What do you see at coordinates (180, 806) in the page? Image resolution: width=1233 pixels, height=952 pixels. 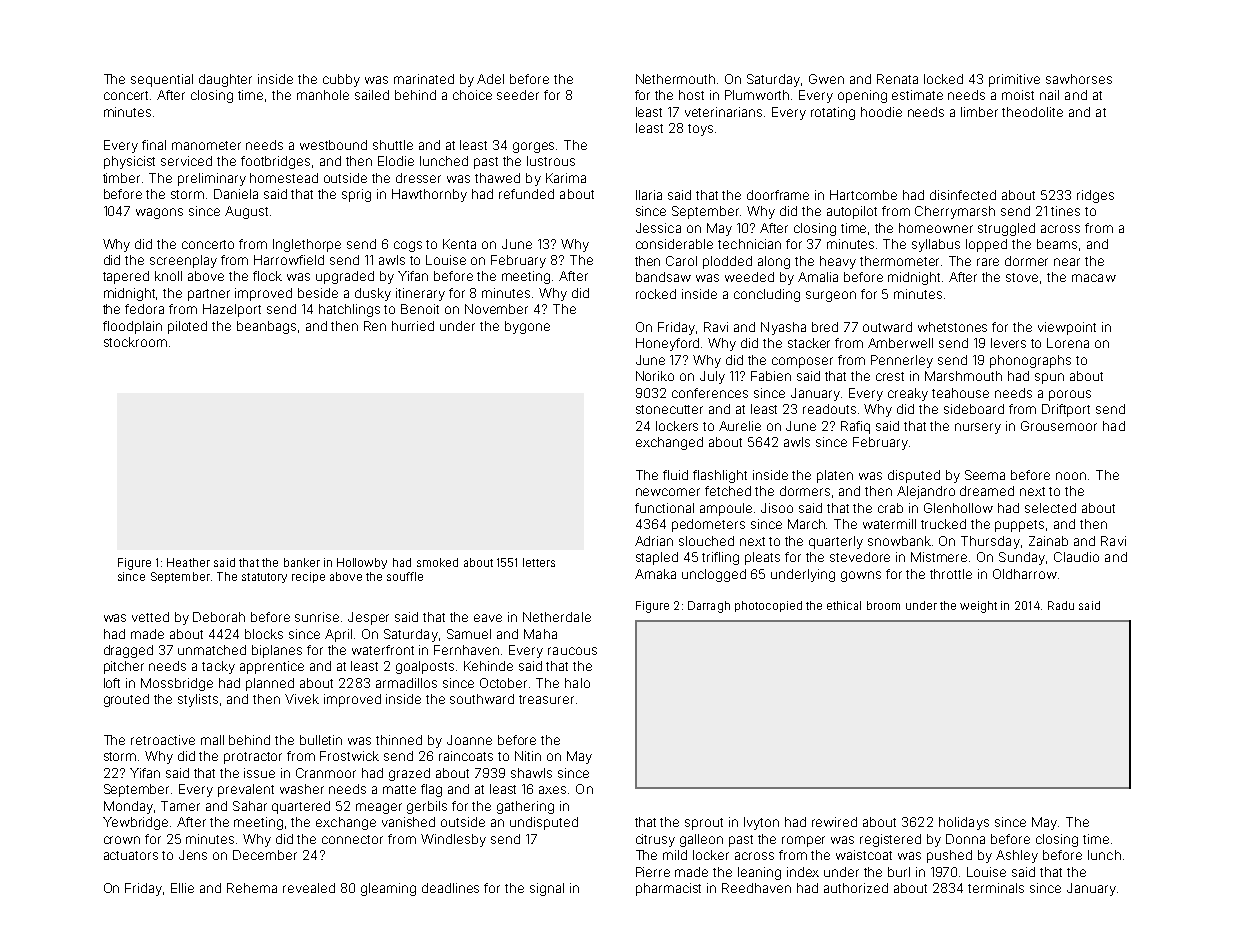 I see `Tamer` at bounding box center [180, 806].
